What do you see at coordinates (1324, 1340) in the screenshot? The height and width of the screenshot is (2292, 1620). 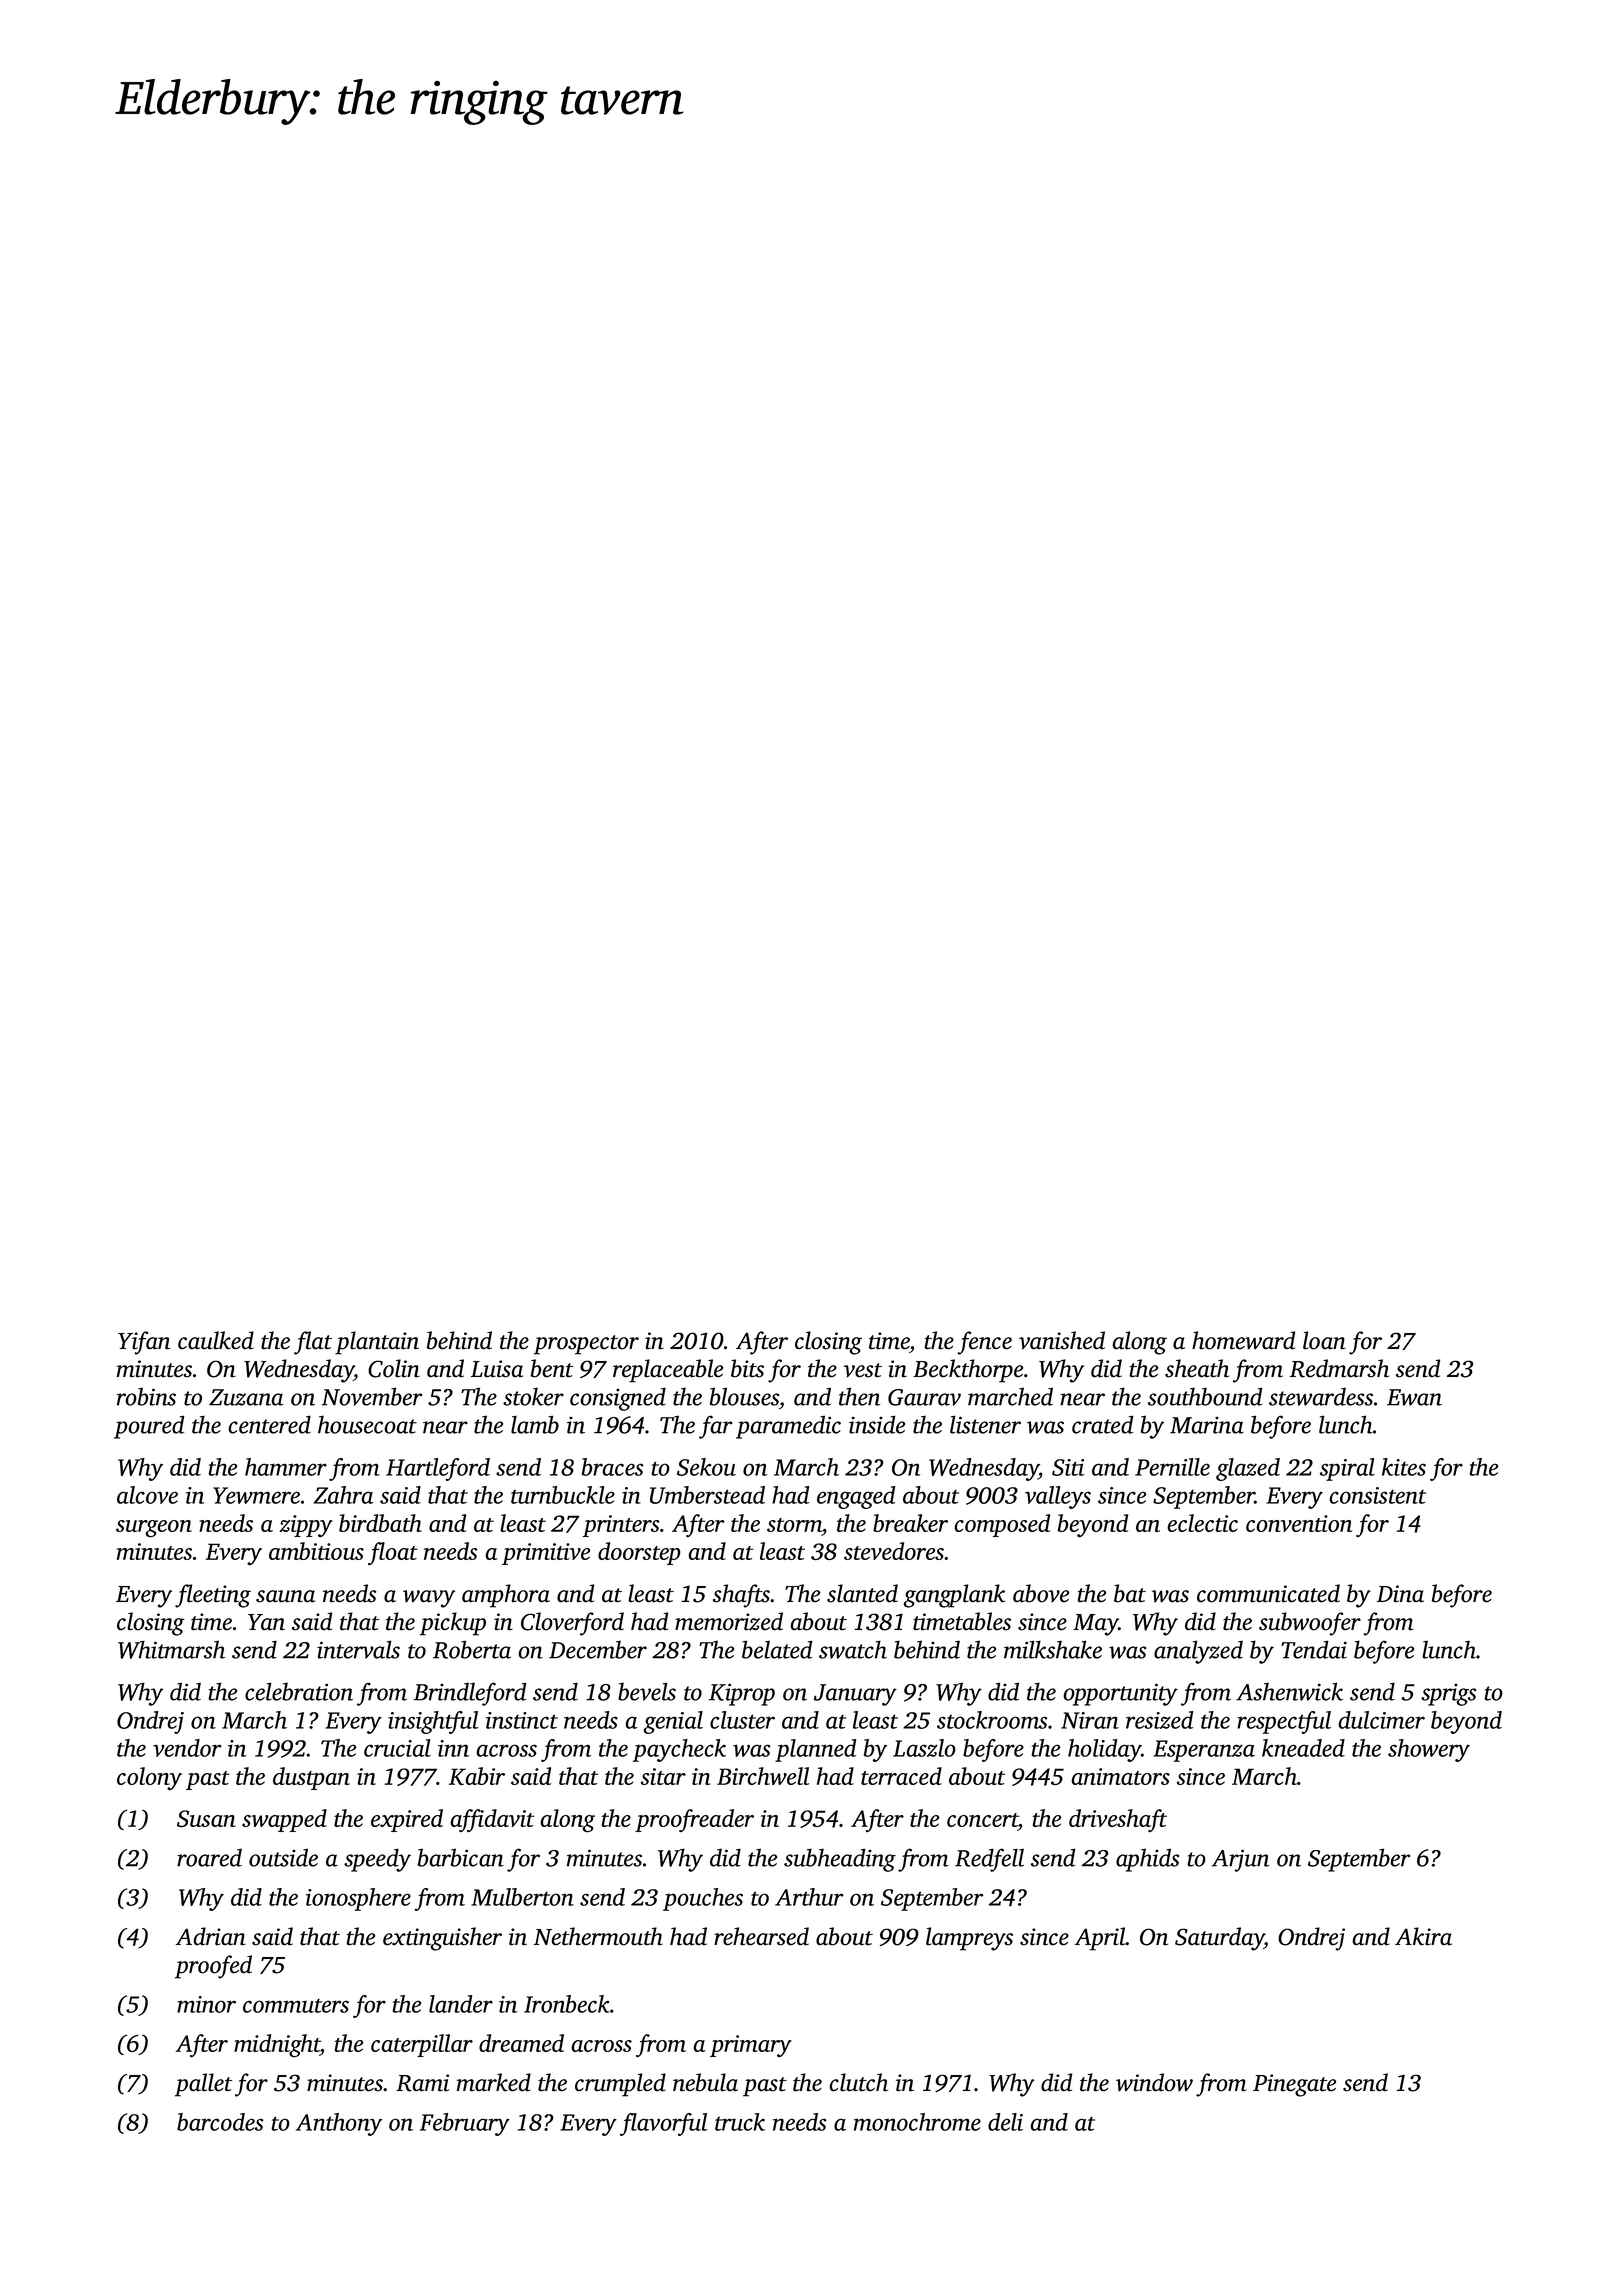 I see `loan` at bounding box center [1324, 1340].
